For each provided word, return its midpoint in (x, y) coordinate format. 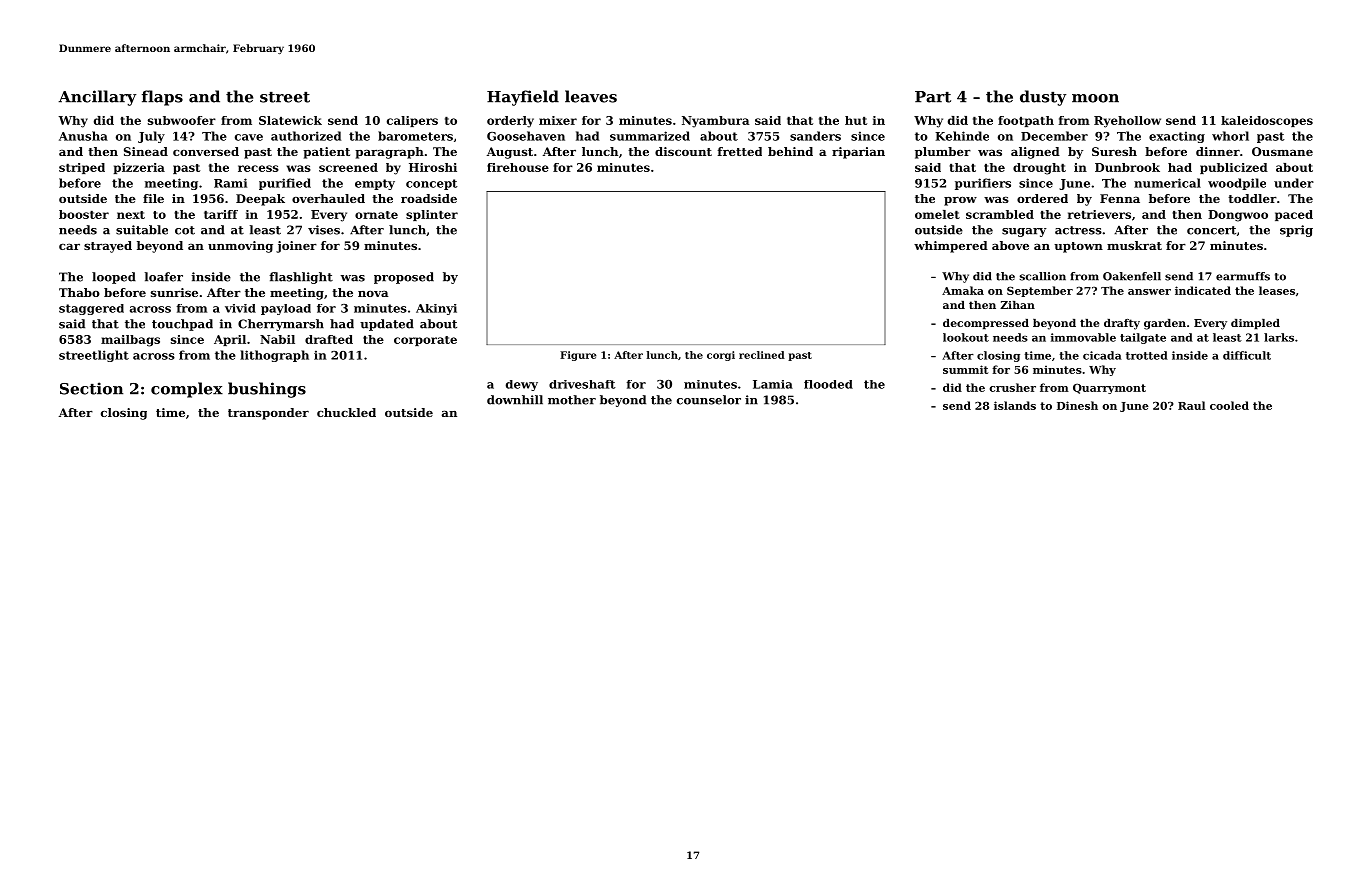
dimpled (1255, 324)
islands (1015, 405)
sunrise (174, 292)
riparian (858, 153)
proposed (404, 278)
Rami (230, 183)
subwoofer (182, 120)
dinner (1218, 151)
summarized (650, 136)
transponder (268, 414)
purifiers (983, 184)
